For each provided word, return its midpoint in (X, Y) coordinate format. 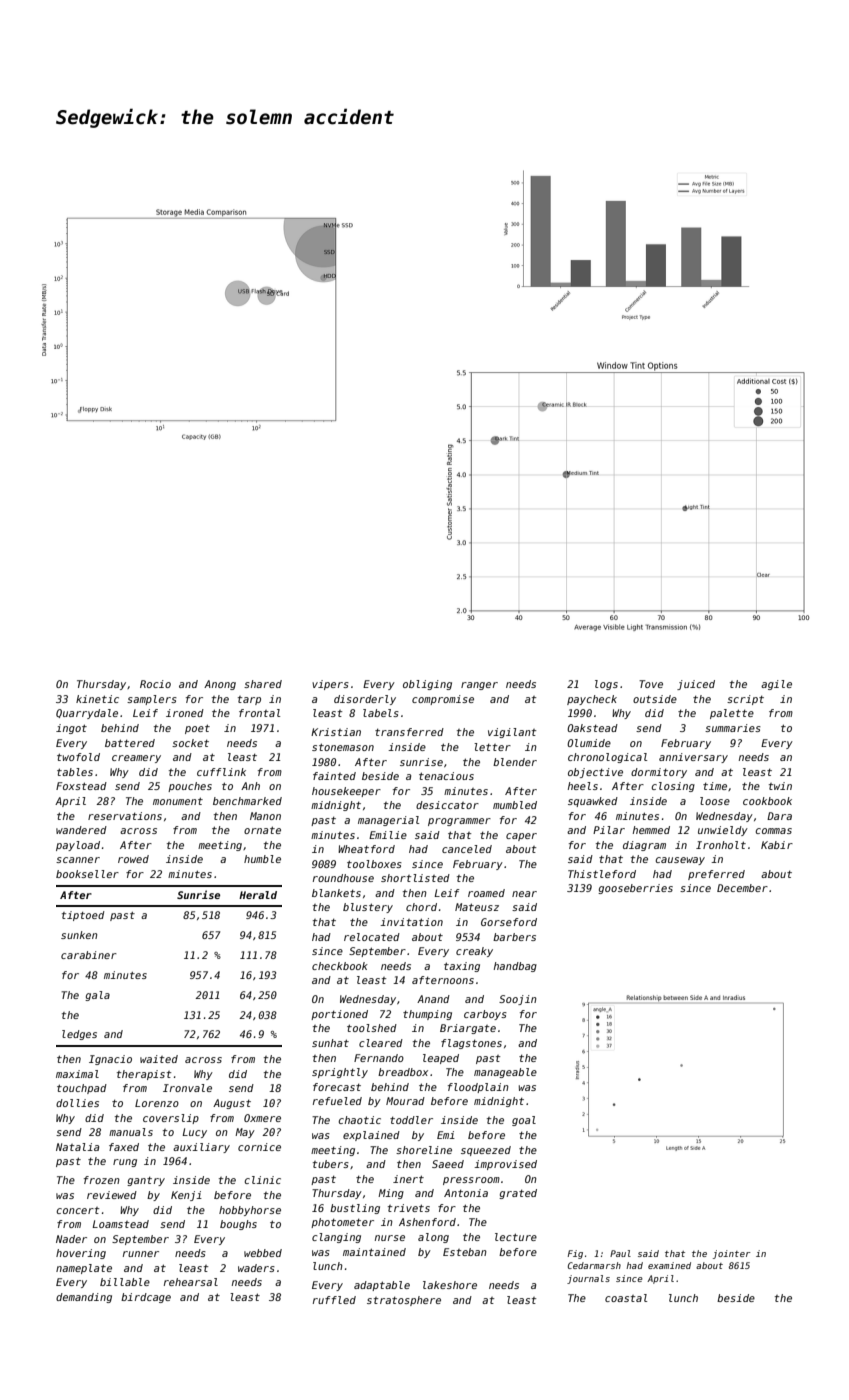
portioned (339, 1015)
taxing (462, 967)
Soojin (518, 1000)
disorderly (365, 700)
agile (776, 685)
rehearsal (191, 1282)
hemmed (651, 830)
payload (78, 846)
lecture (516, 1237)
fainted (334, 776)
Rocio (155, 684)
